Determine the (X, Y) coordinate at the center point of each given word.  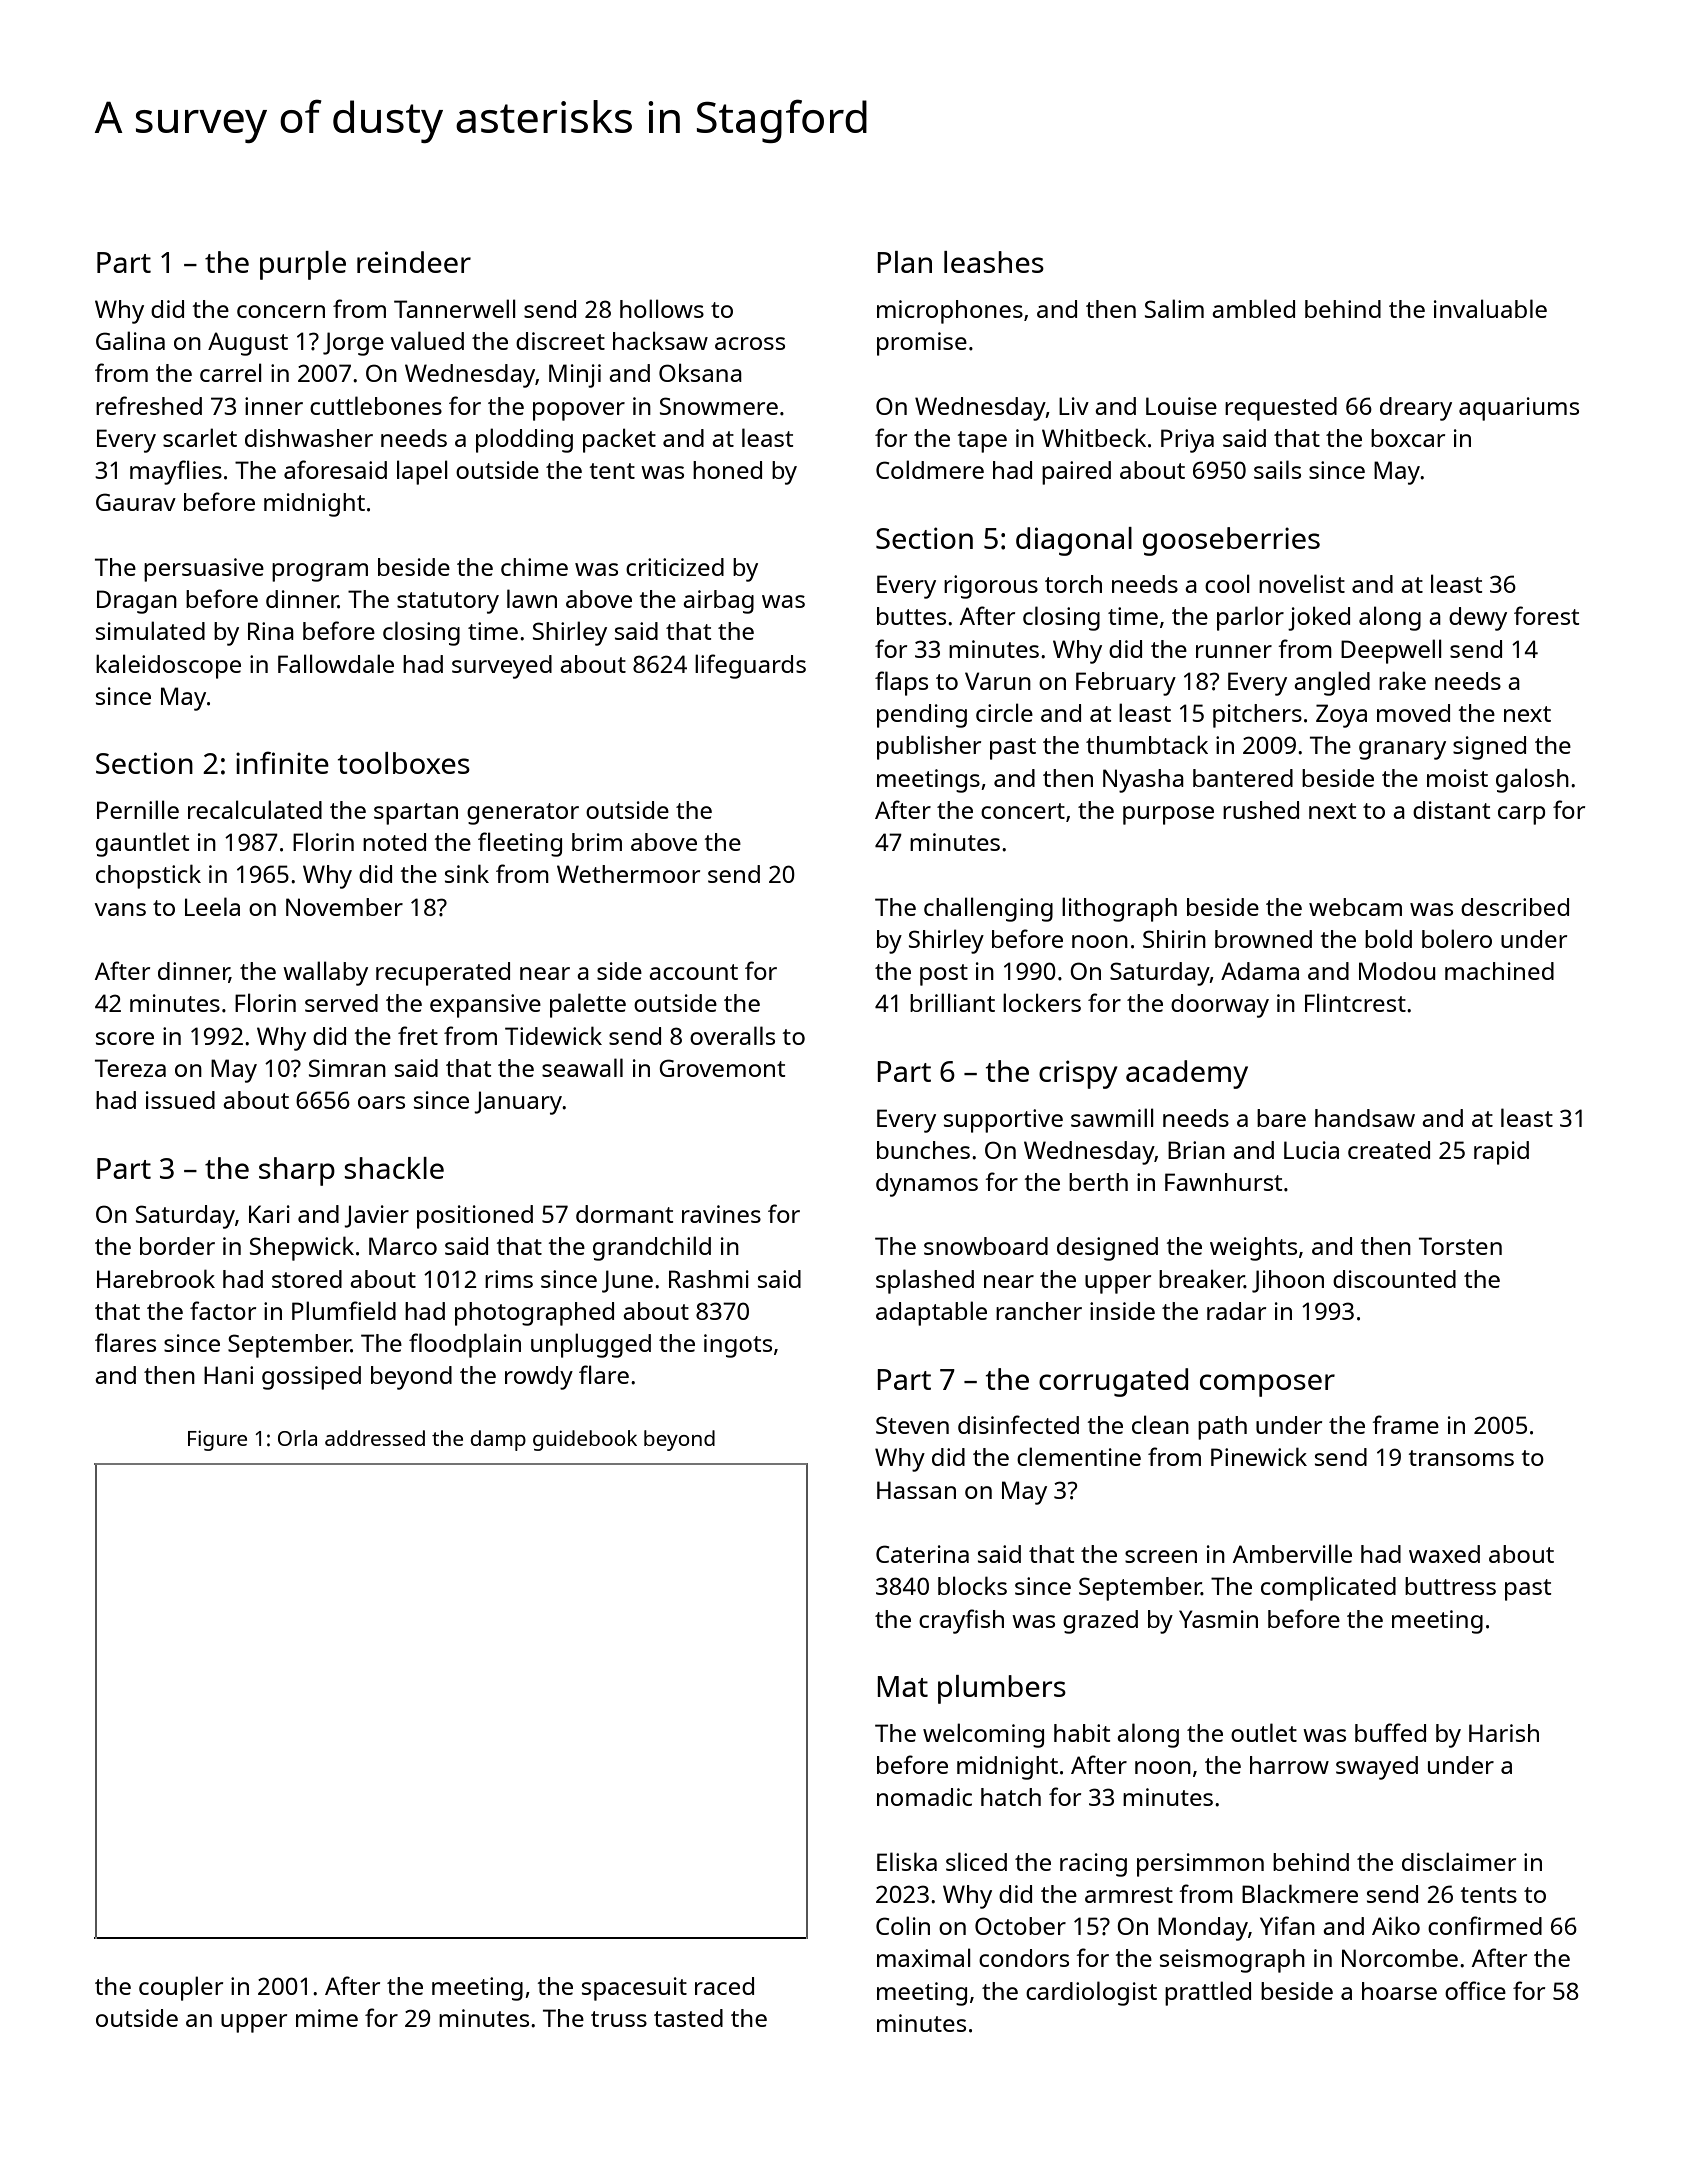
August (248, 344)
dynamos (927, 1185)
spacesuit (634, 1989)
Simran (347, 1068)
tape (982, 442)
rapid (1501, 1153)
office (1475, 1990)
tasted (688, 2018)
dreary (1416, 409)
